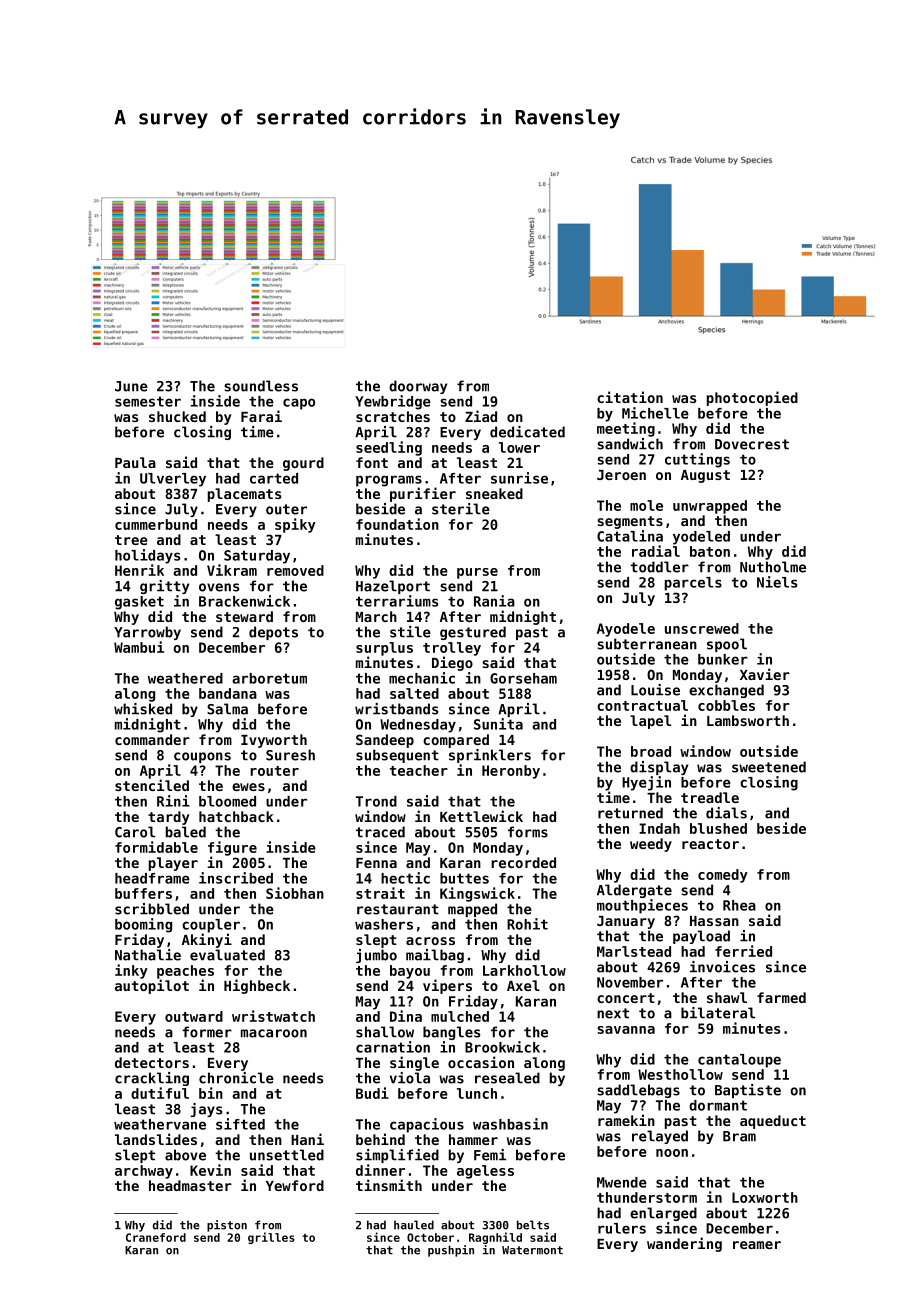  What do you see at coordinates (528, 832) in the document?
I see `forms` at bounding box center [528, 832].
